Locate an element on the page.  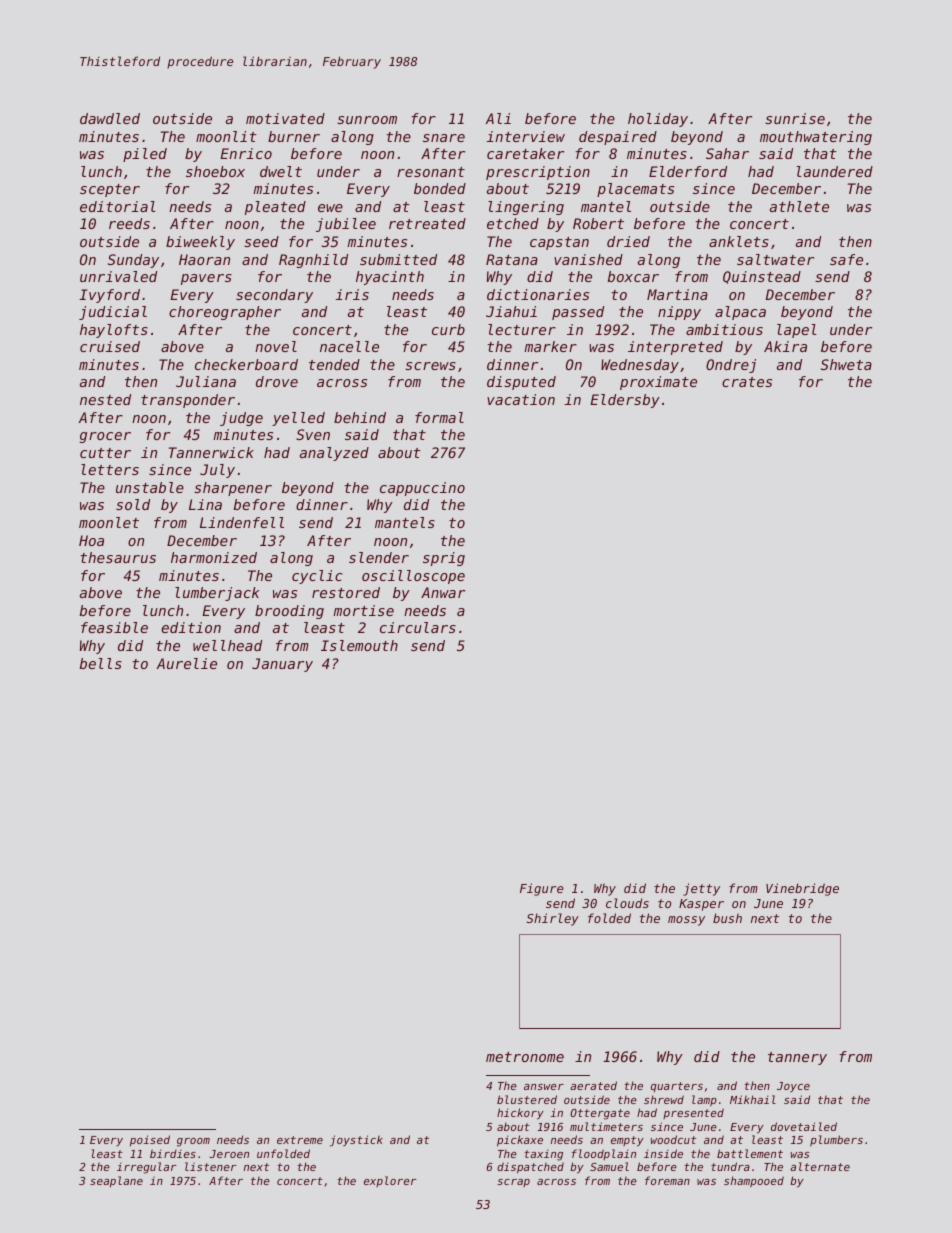
marker is located at coordinates (550, 346).
